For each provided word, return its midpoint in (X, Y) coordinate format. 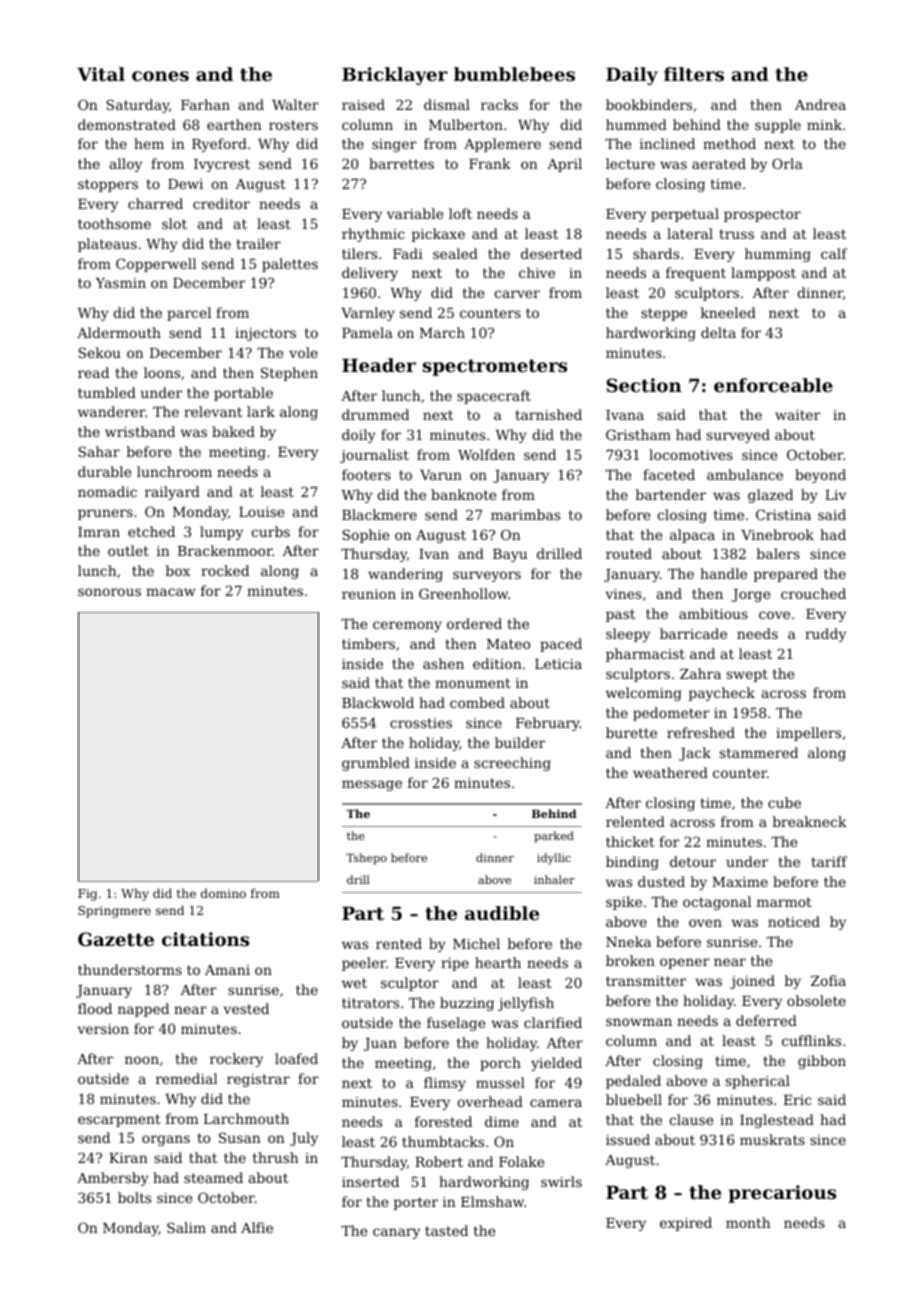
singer (394, 145)
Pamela (367, 332)
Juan (380, 1044)
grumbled (376, 764)
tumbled (107, 392)
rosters (293, 125)
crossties (421, 723)
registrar (258, 1080)
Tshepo (366, 859)
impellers (808, 734)
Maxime (740, 882)
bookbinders (649, 104)
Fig (87, 895)
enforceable (773, 385)
